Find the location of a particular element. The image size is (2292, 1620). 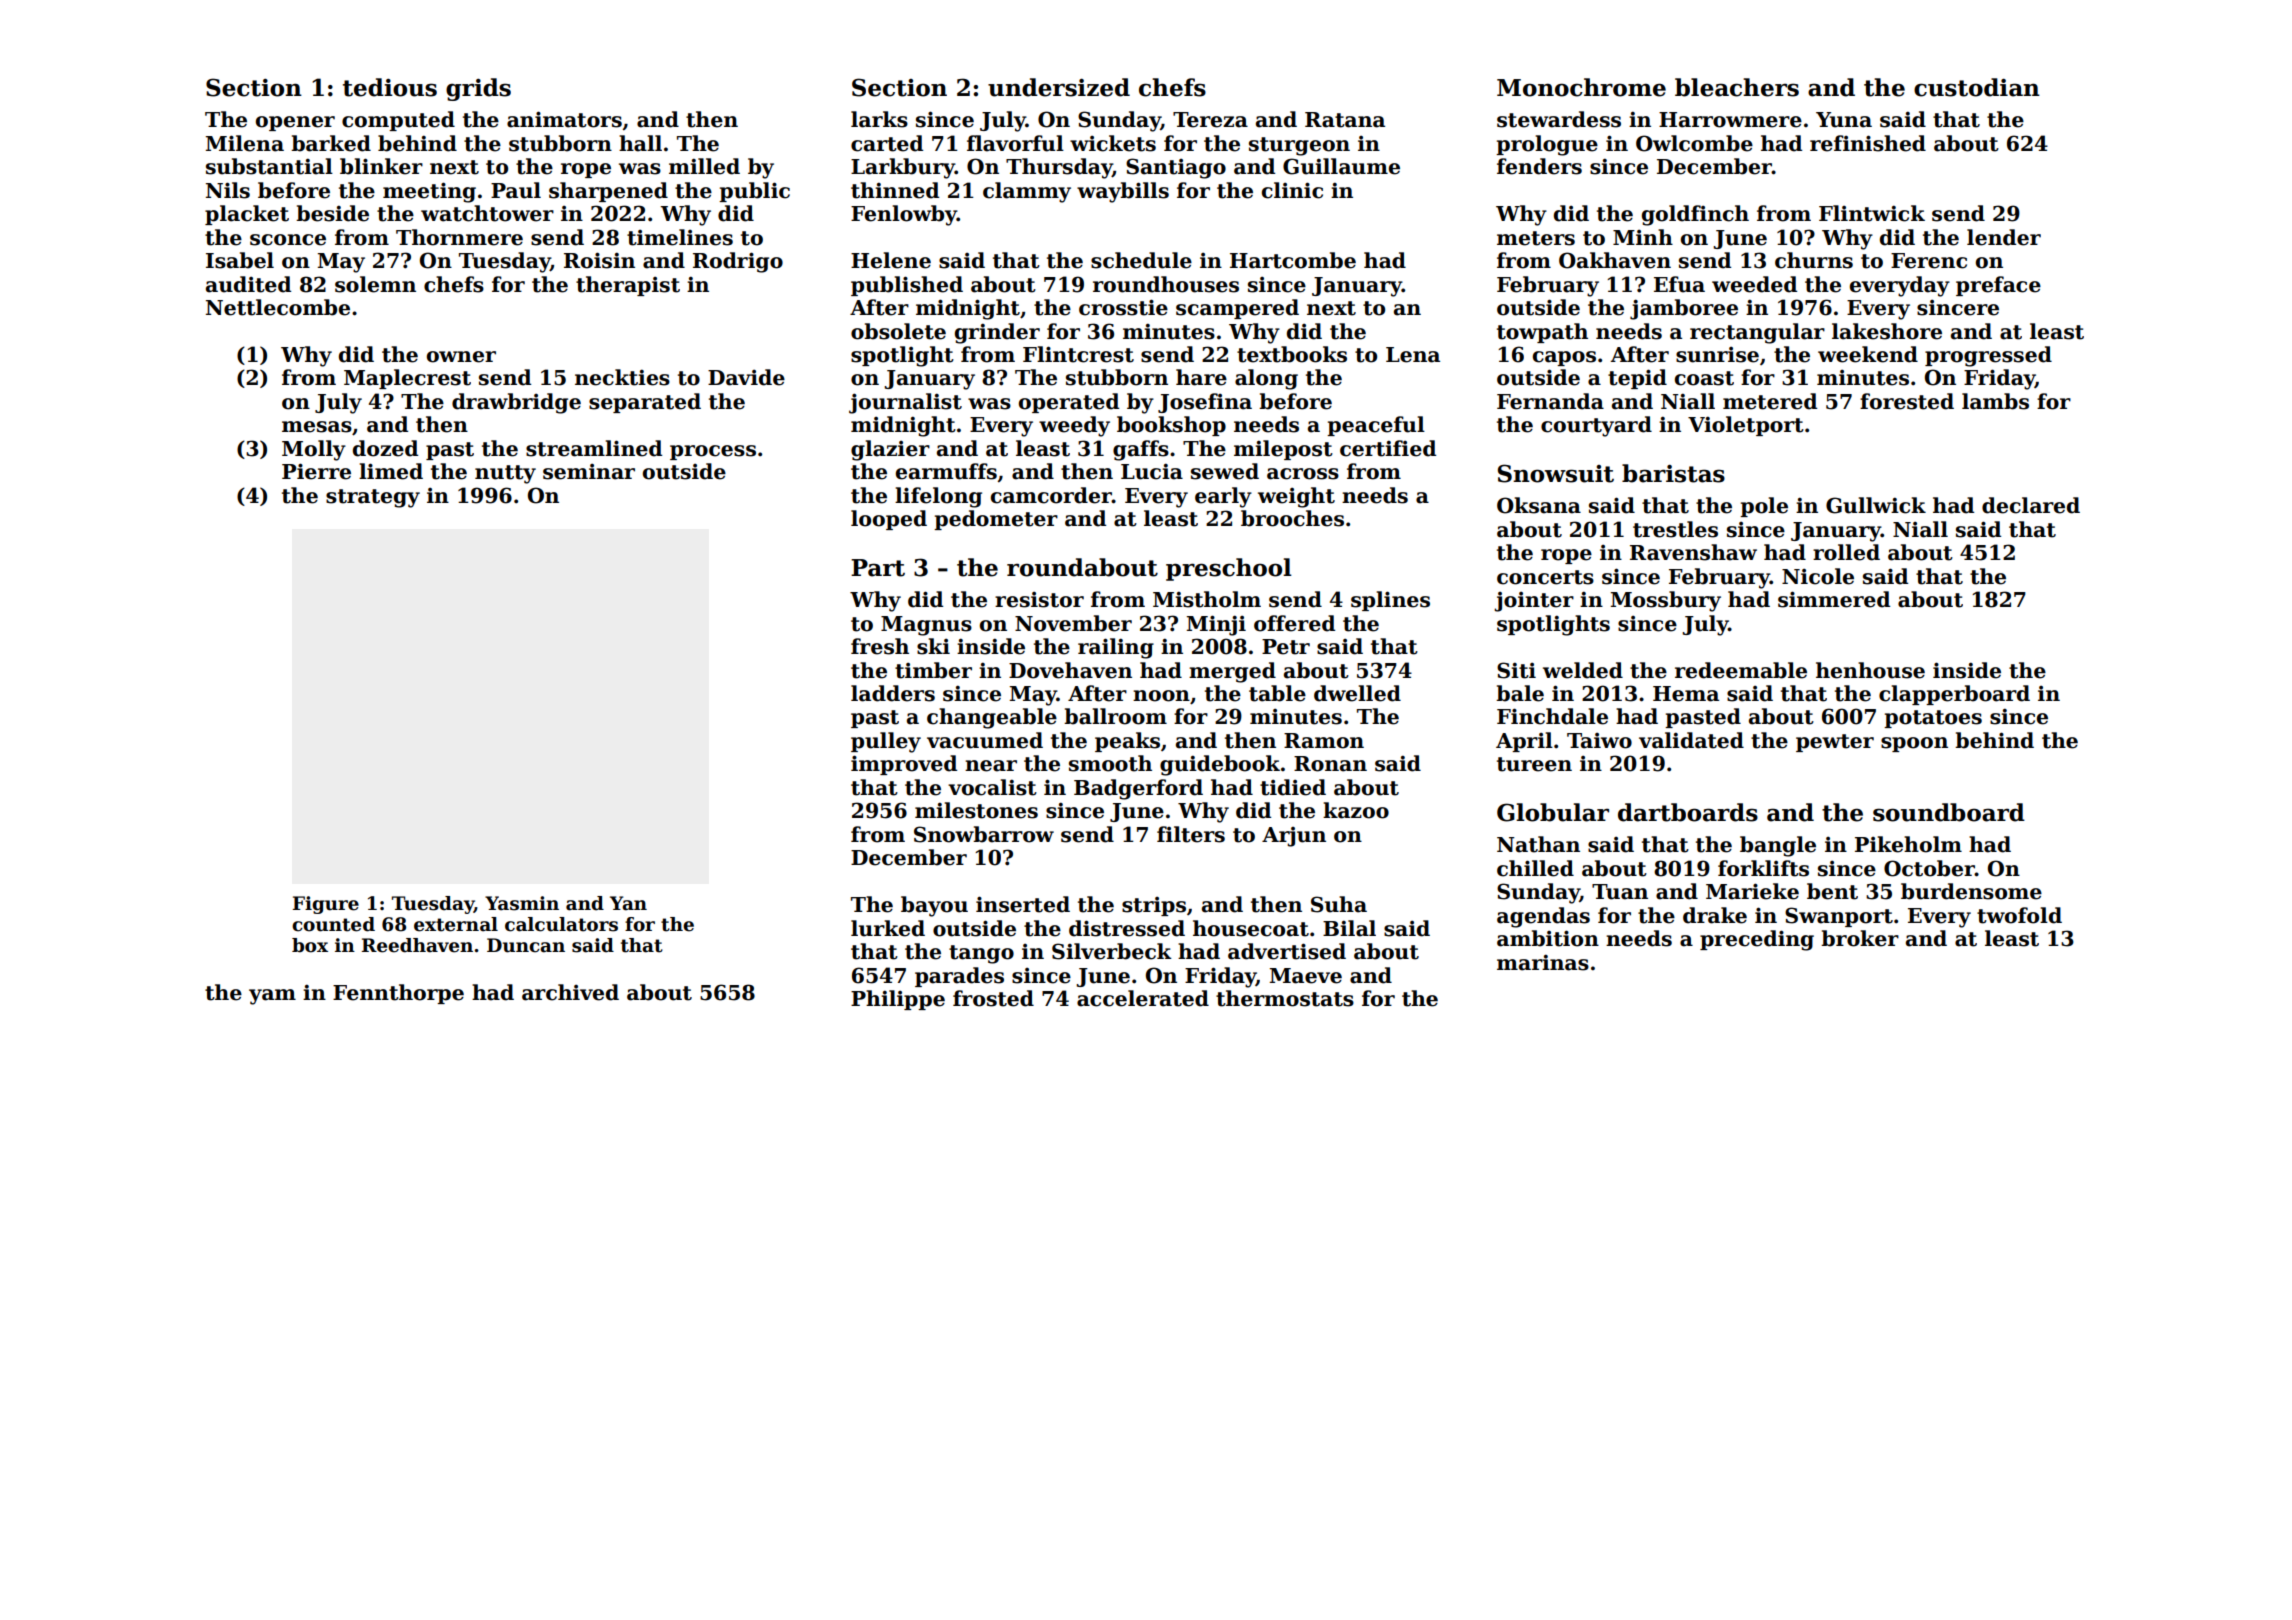

milepost is located at coordinates (1283, 450).
